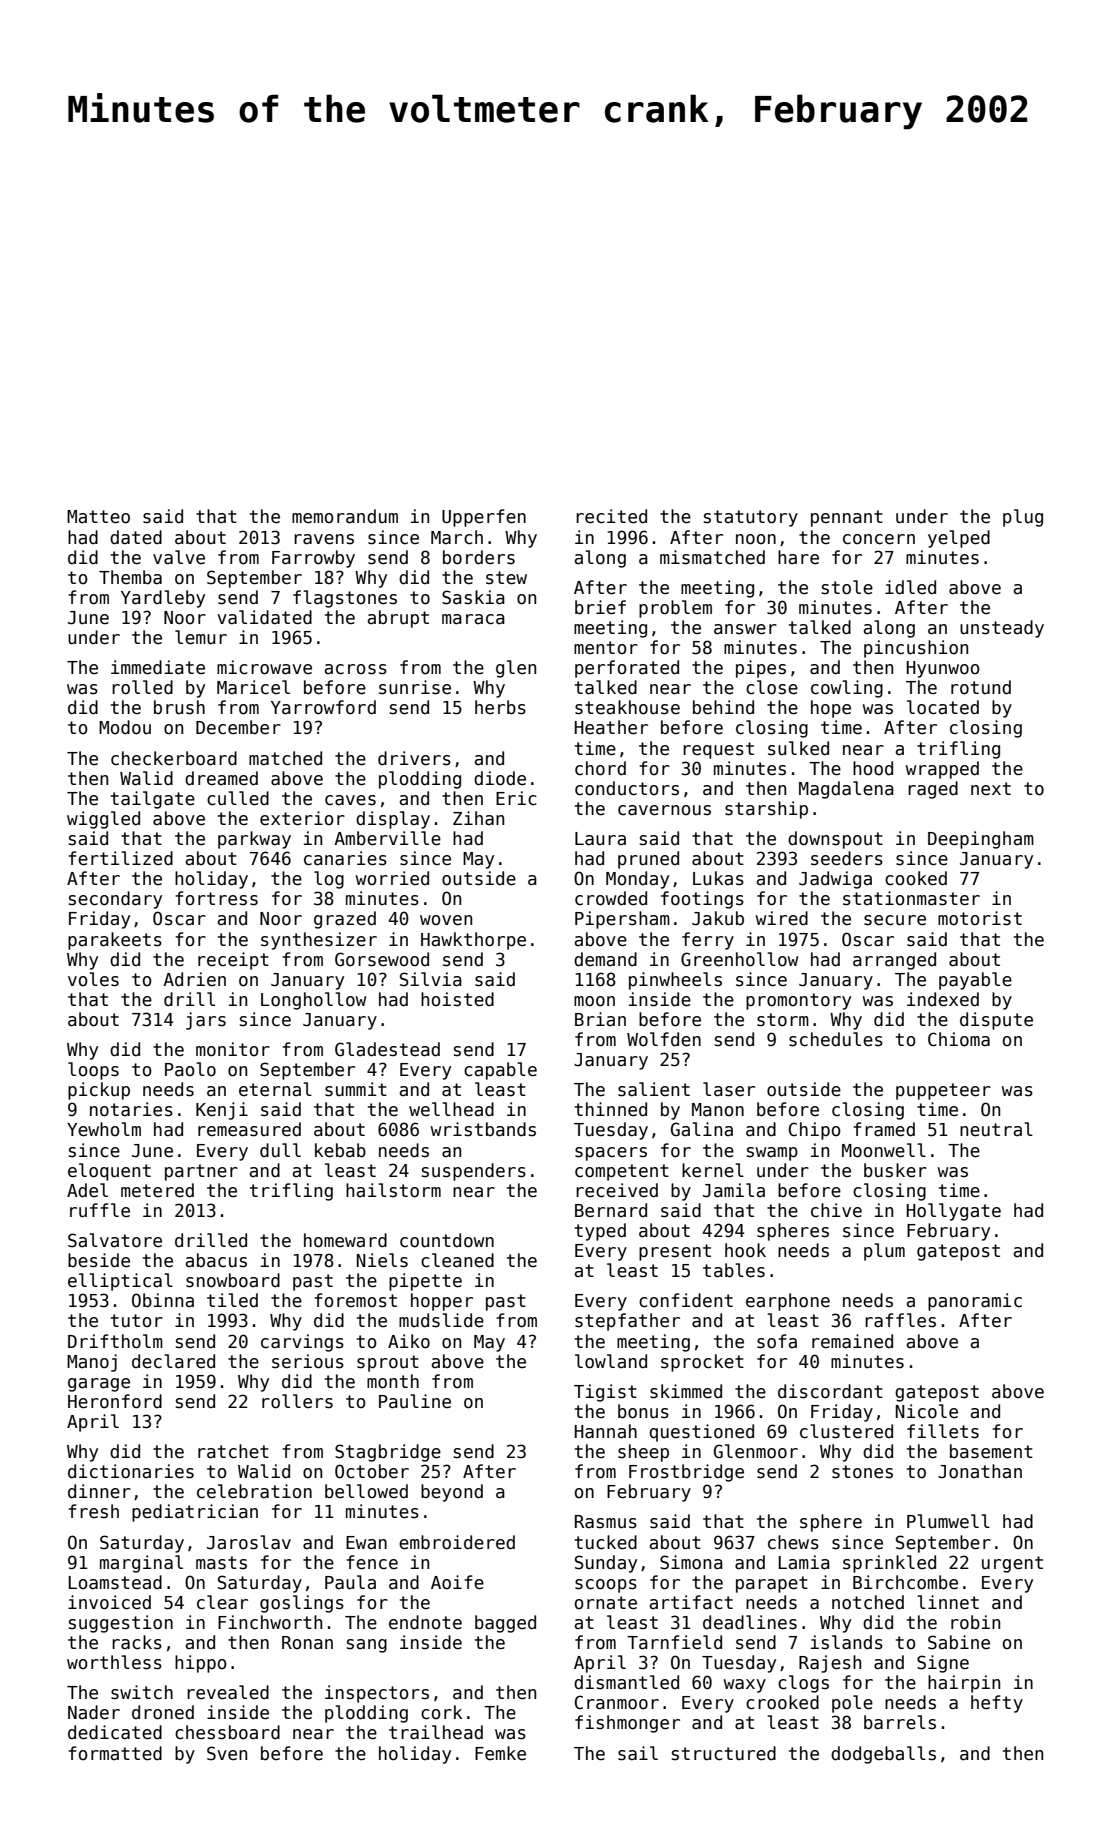 The width and height of the image is (1116, 1839). Describe the element at coordinates (1023, 518) in the image. I see `plug` at that location.
